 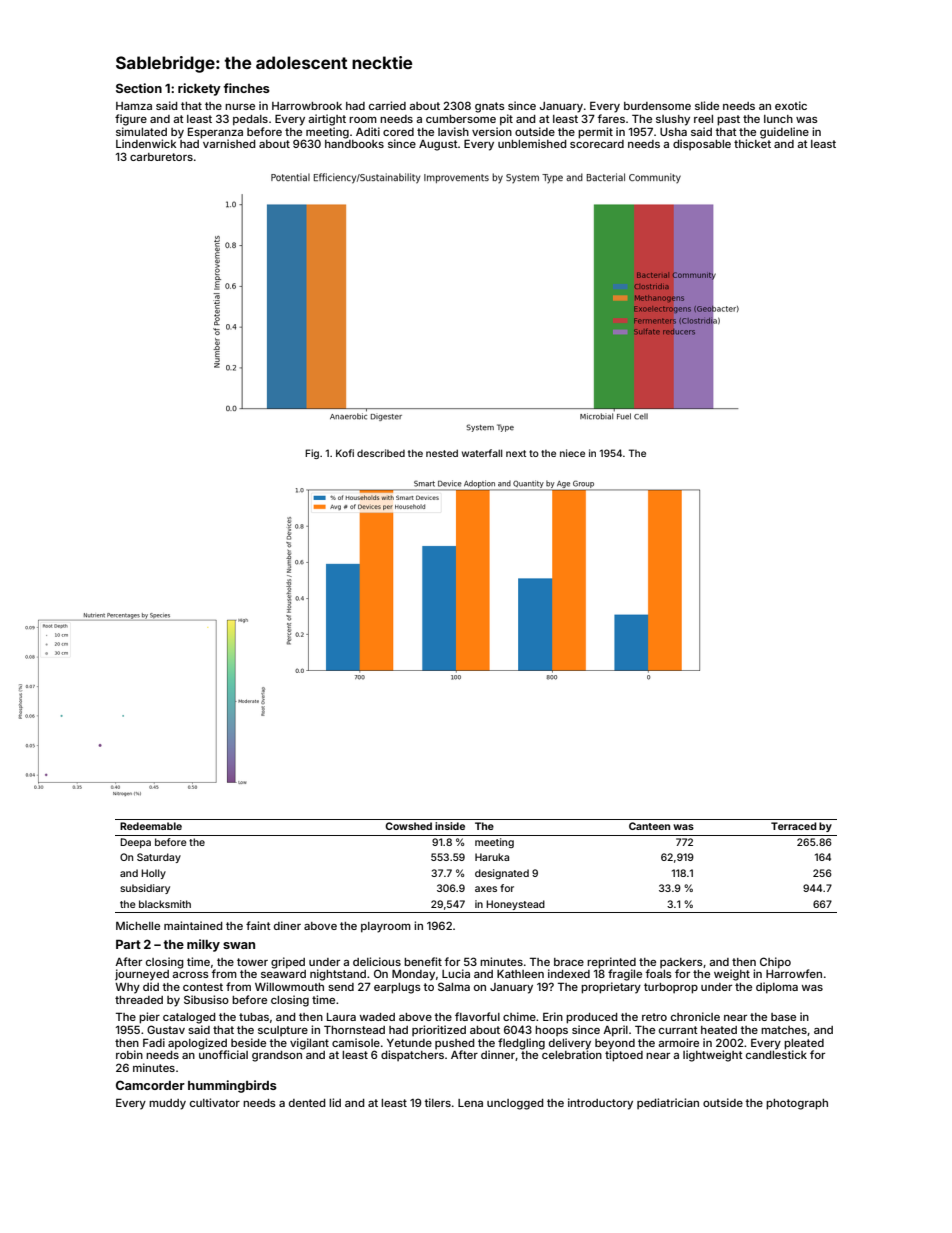 What do you see at coordinates (139, 88) in the image?
I see `Section` at bounding box center [139, 88].
